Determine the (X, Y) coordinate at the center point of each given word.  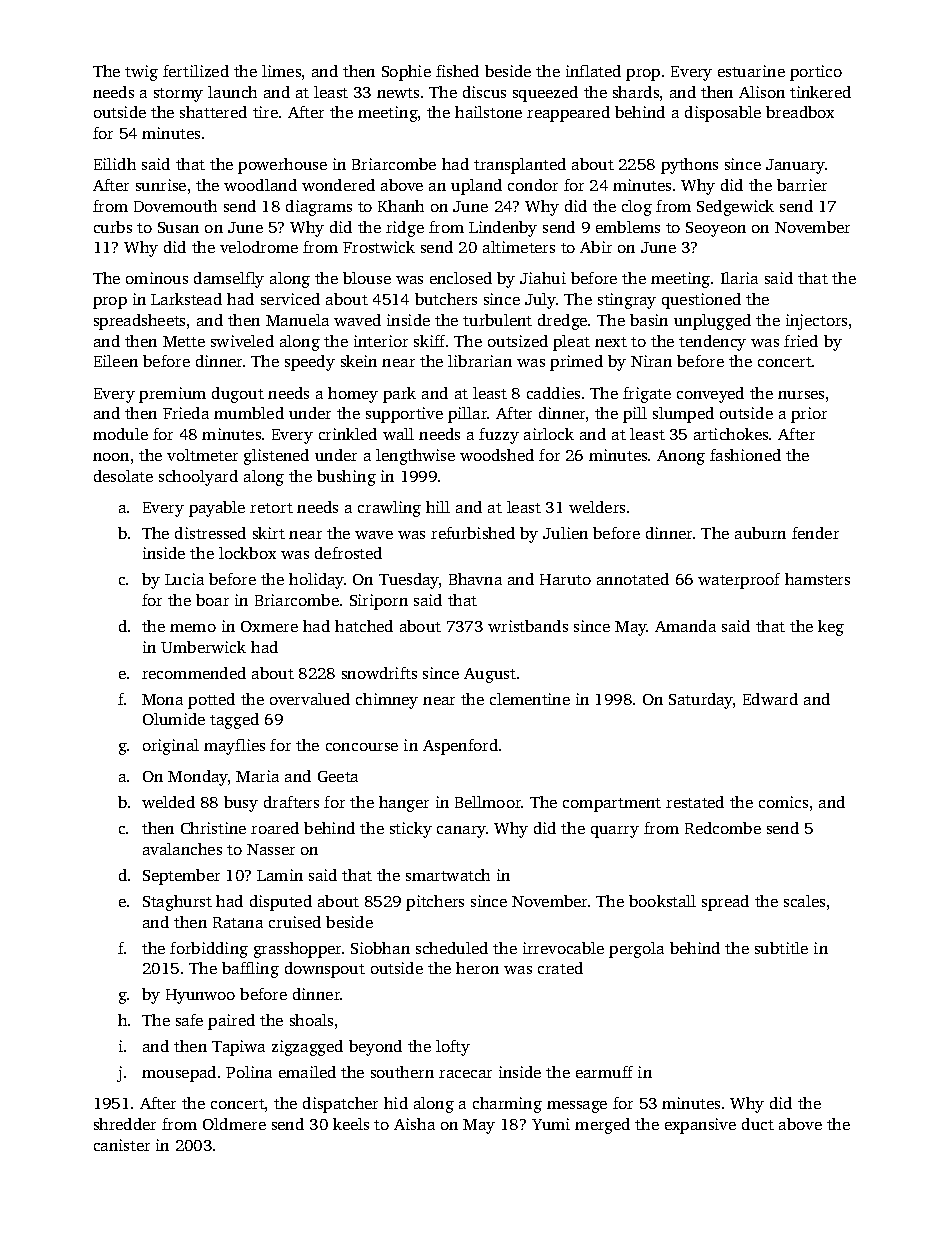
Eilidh (115, 164)
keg (831, 628)
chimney (387, 701)
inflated (593, 71)
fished (457, 71)
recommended (194, 673)
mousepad (179, 1074)
